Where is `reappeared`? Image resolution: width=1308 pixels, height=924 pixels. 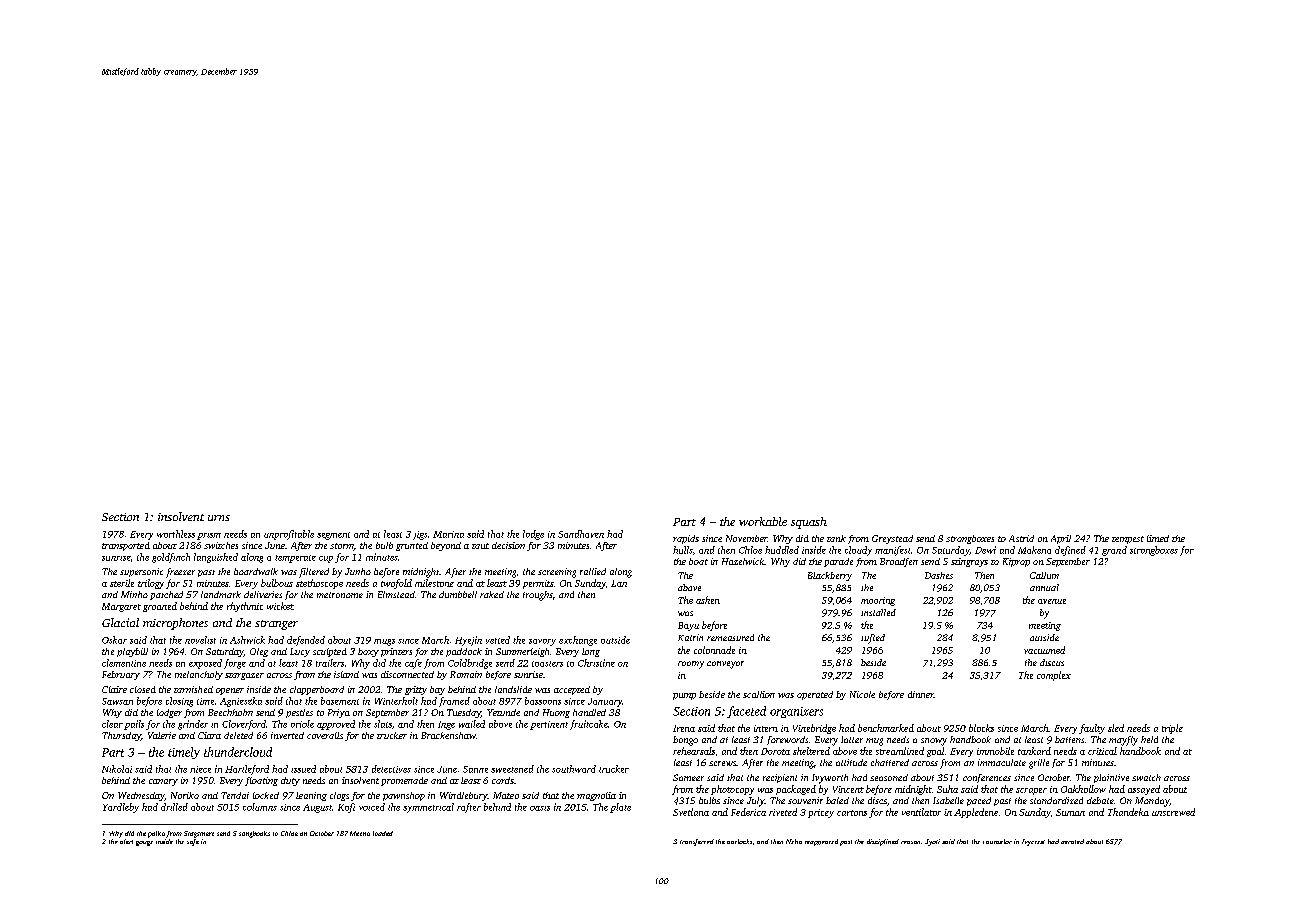
reappeared is located at coordinates (821, 842).
